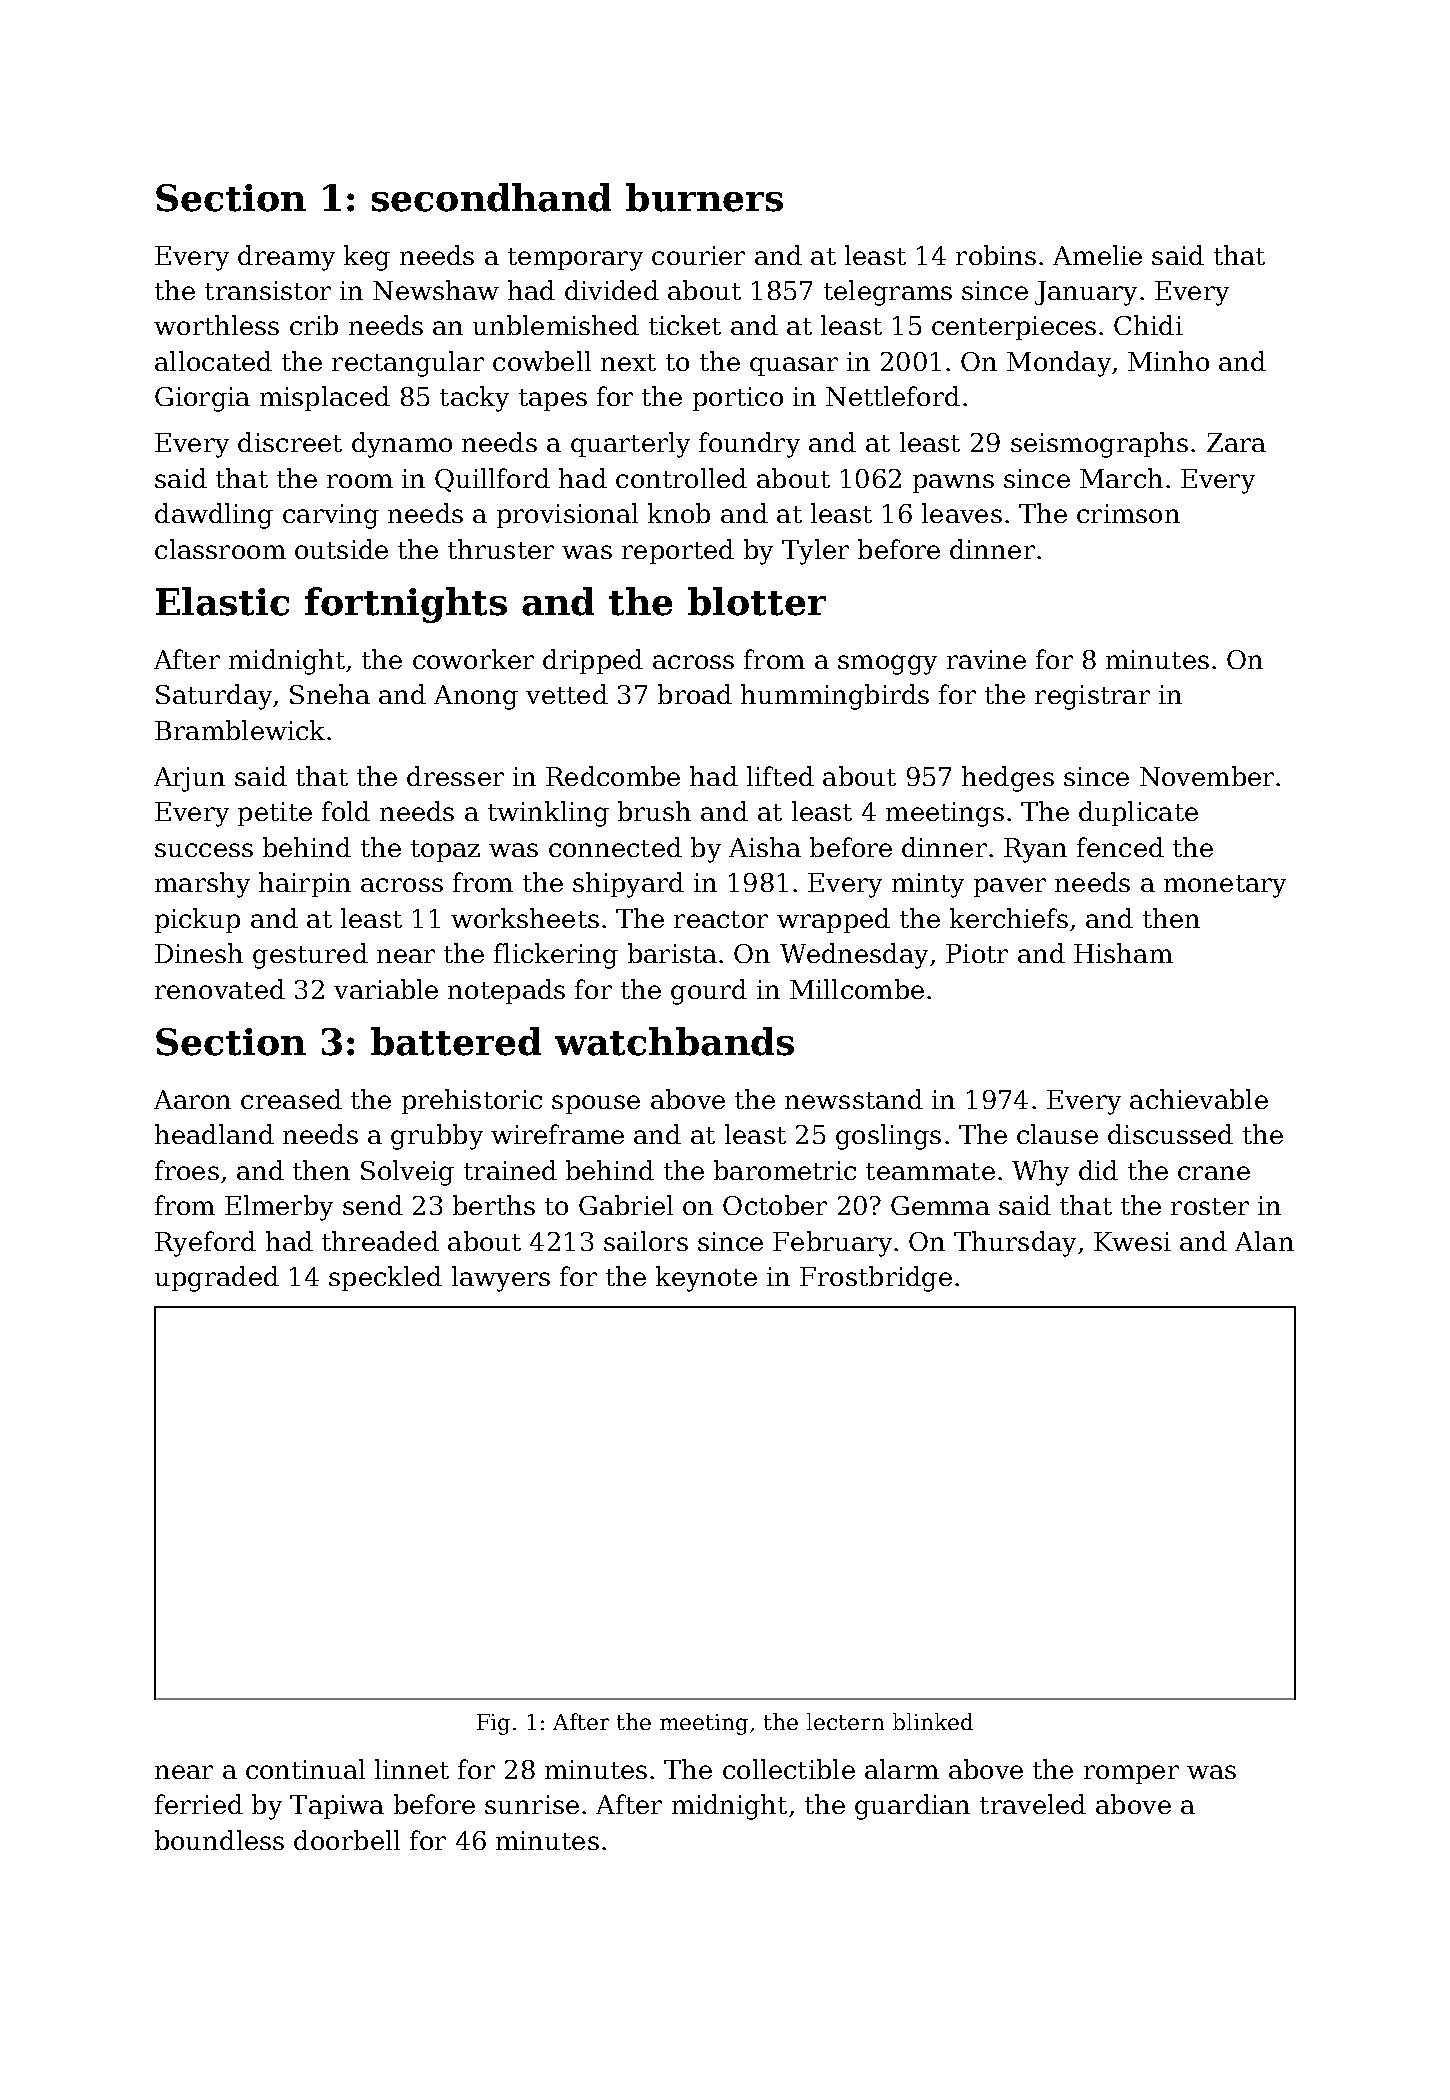 The width and height of the document is (1450, 2100). I want to click on temporary, so click(575, 259).
